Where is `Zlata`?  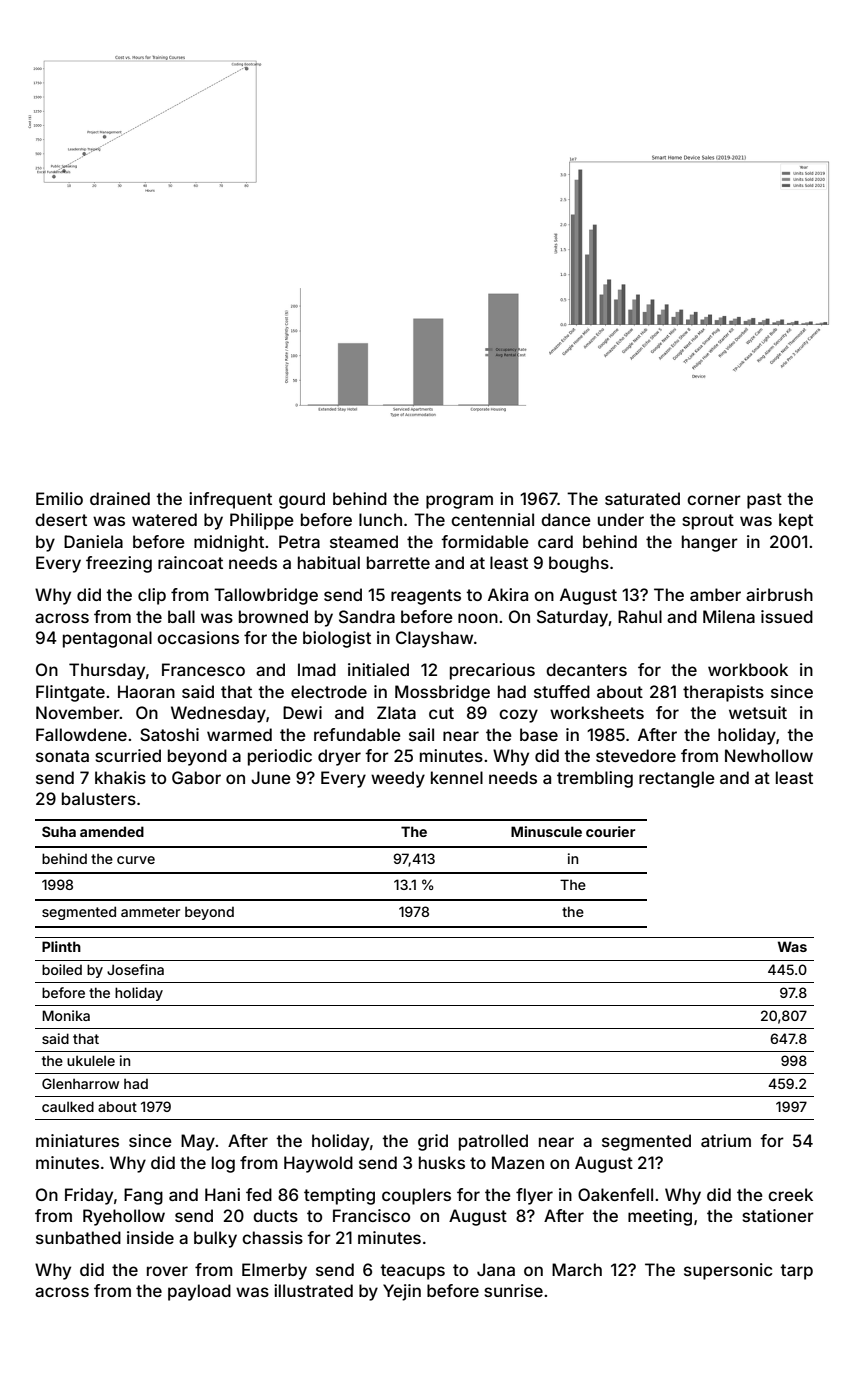
Zlata is located at coordinates (396, 712).
